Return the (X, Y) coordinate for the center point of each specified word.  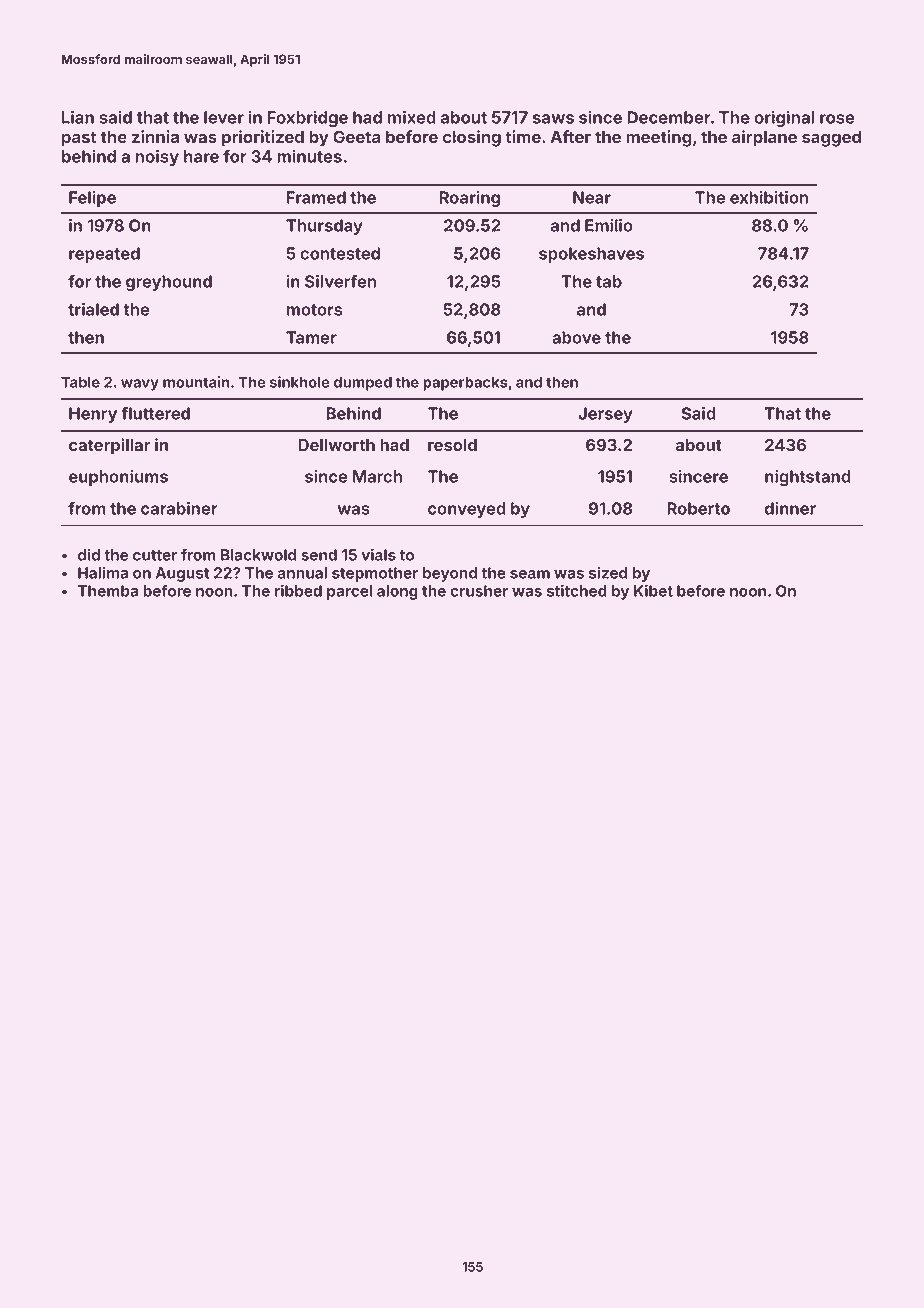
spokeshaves (591, 255)
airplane (764, 138)
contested (340, 253)
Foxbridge (307, 118)
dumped (363, 383)
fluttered (155, 413)
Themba (108, 591)
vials (378, 554)
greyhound (169, 283)
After (570, 136)
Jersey (605, 415)
